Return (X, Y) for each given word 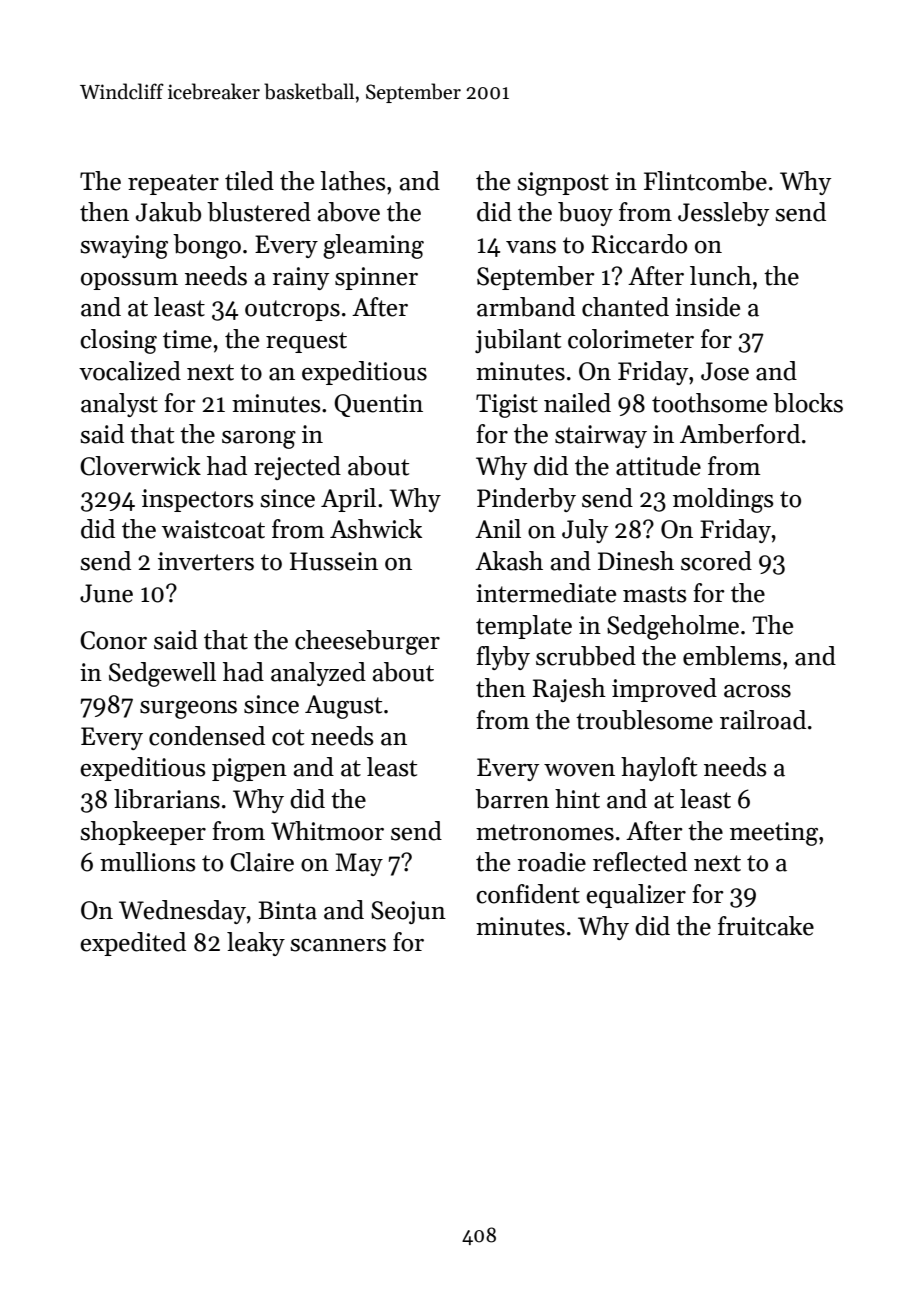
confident (528, 894)
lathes (353, 181)
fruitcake (766, 926)
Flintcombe (705, 181)
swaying (124, 247)
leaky (256, 944)
